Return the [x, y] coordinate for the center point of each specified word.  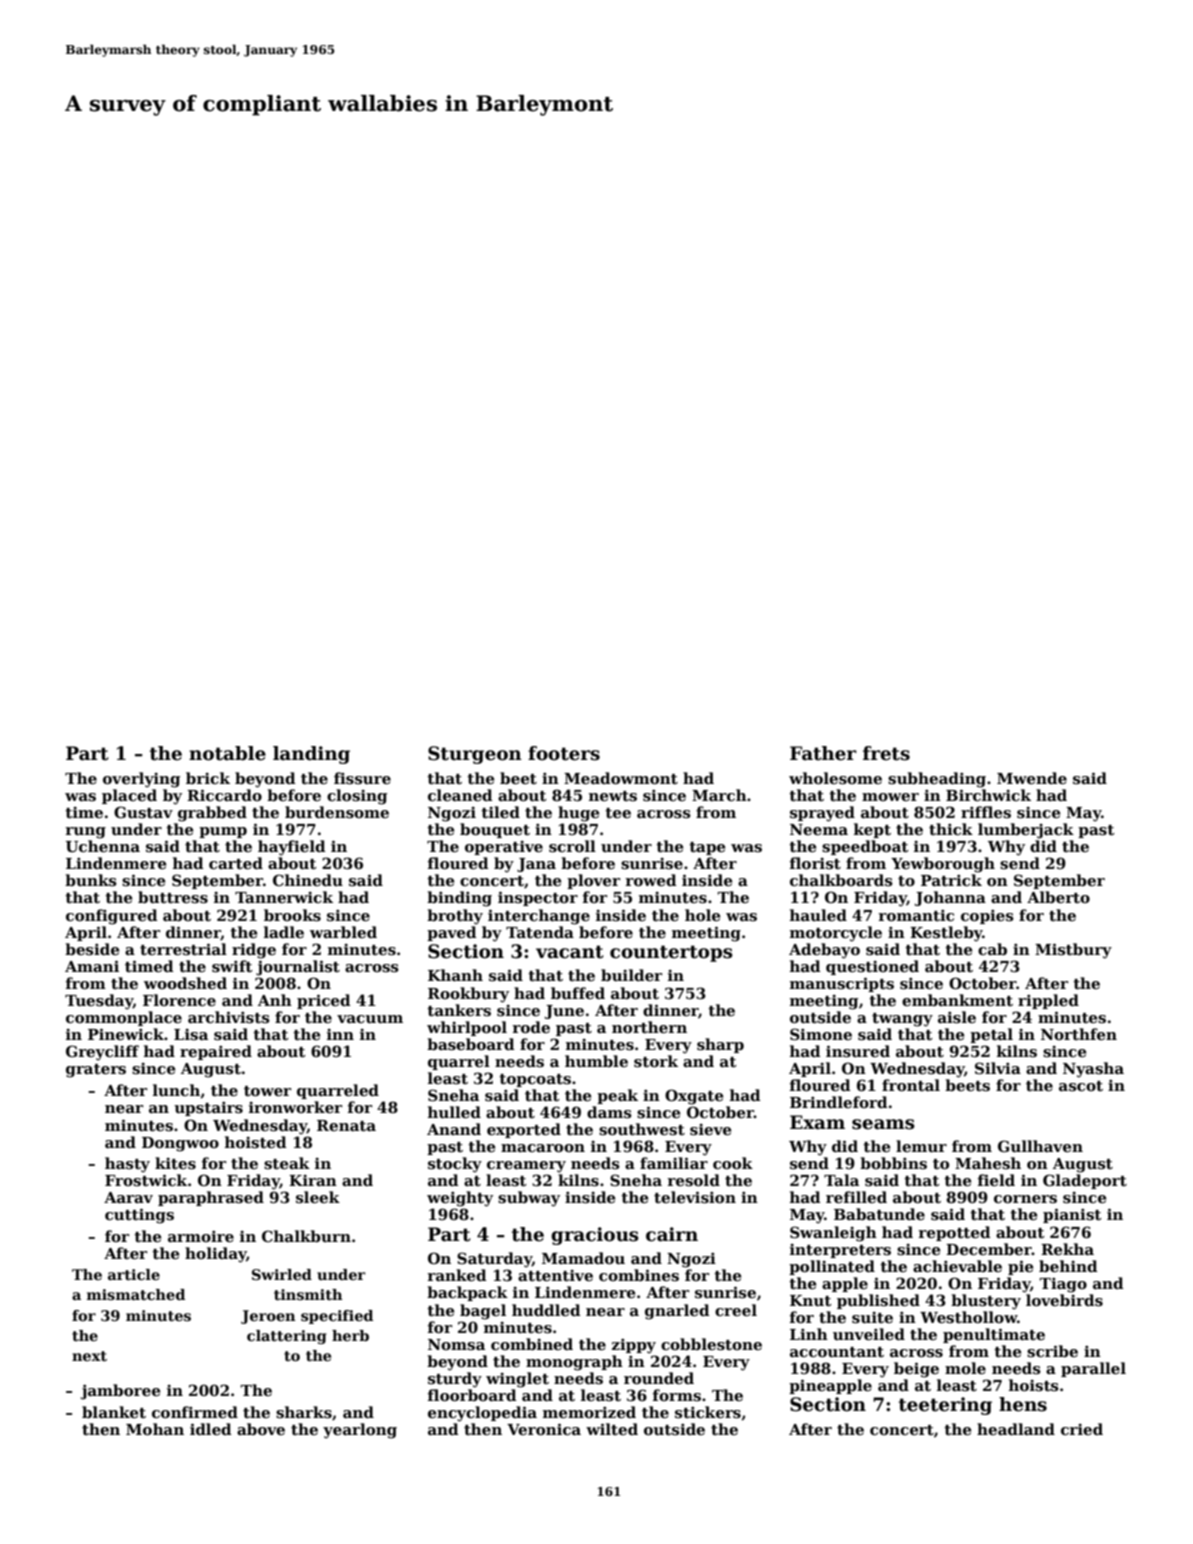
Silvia [998, 1068]
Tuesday [99, 1002]
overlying [141, 780]
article [134, 1274]
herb [350, 1335]
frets [886, 753]
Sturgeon [475, 755]
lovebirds [1064, 1300]
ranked [457, 1275]
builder [631, 975]
